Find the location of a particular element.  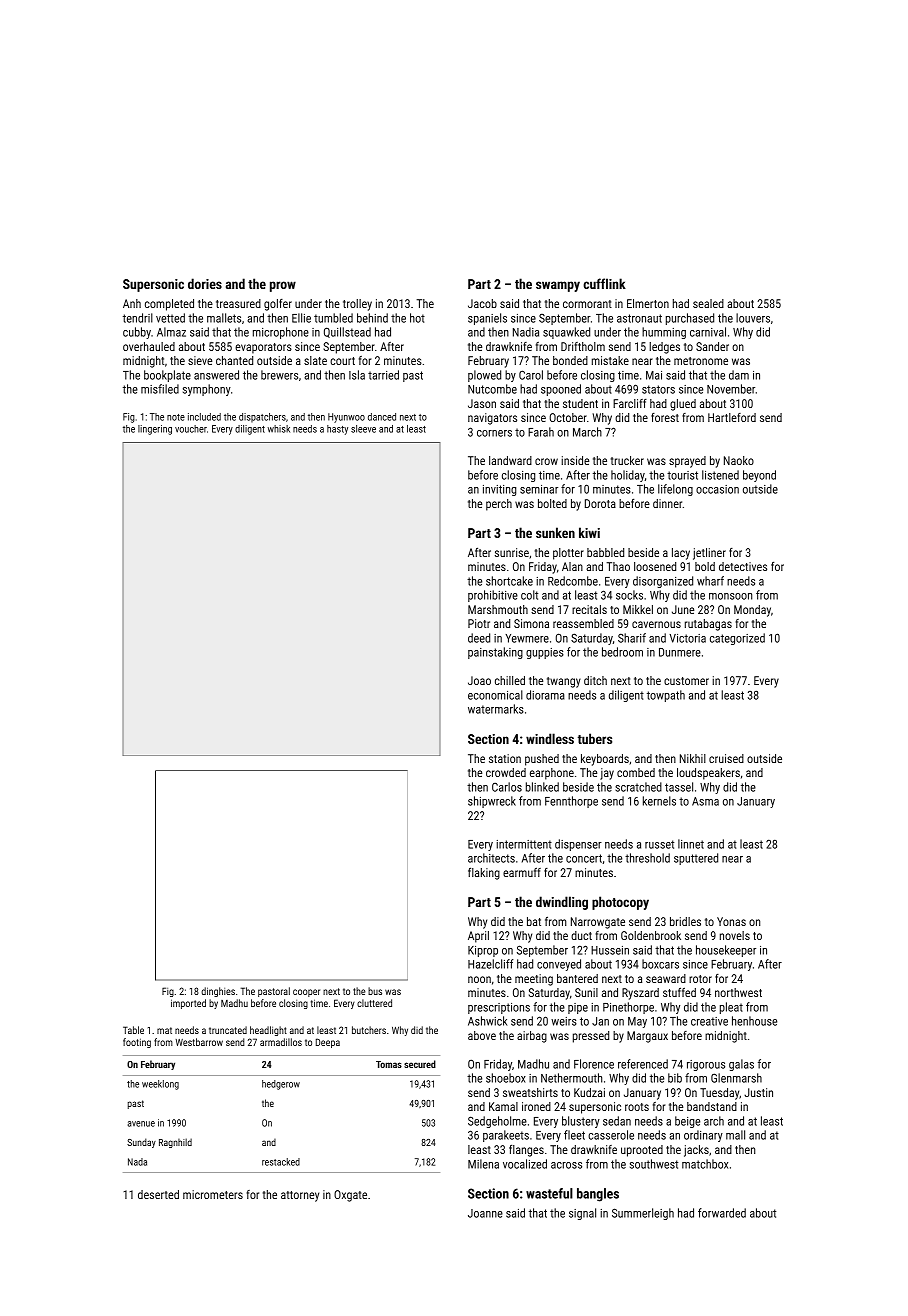

dinner is located at coordinates (667, 503).
